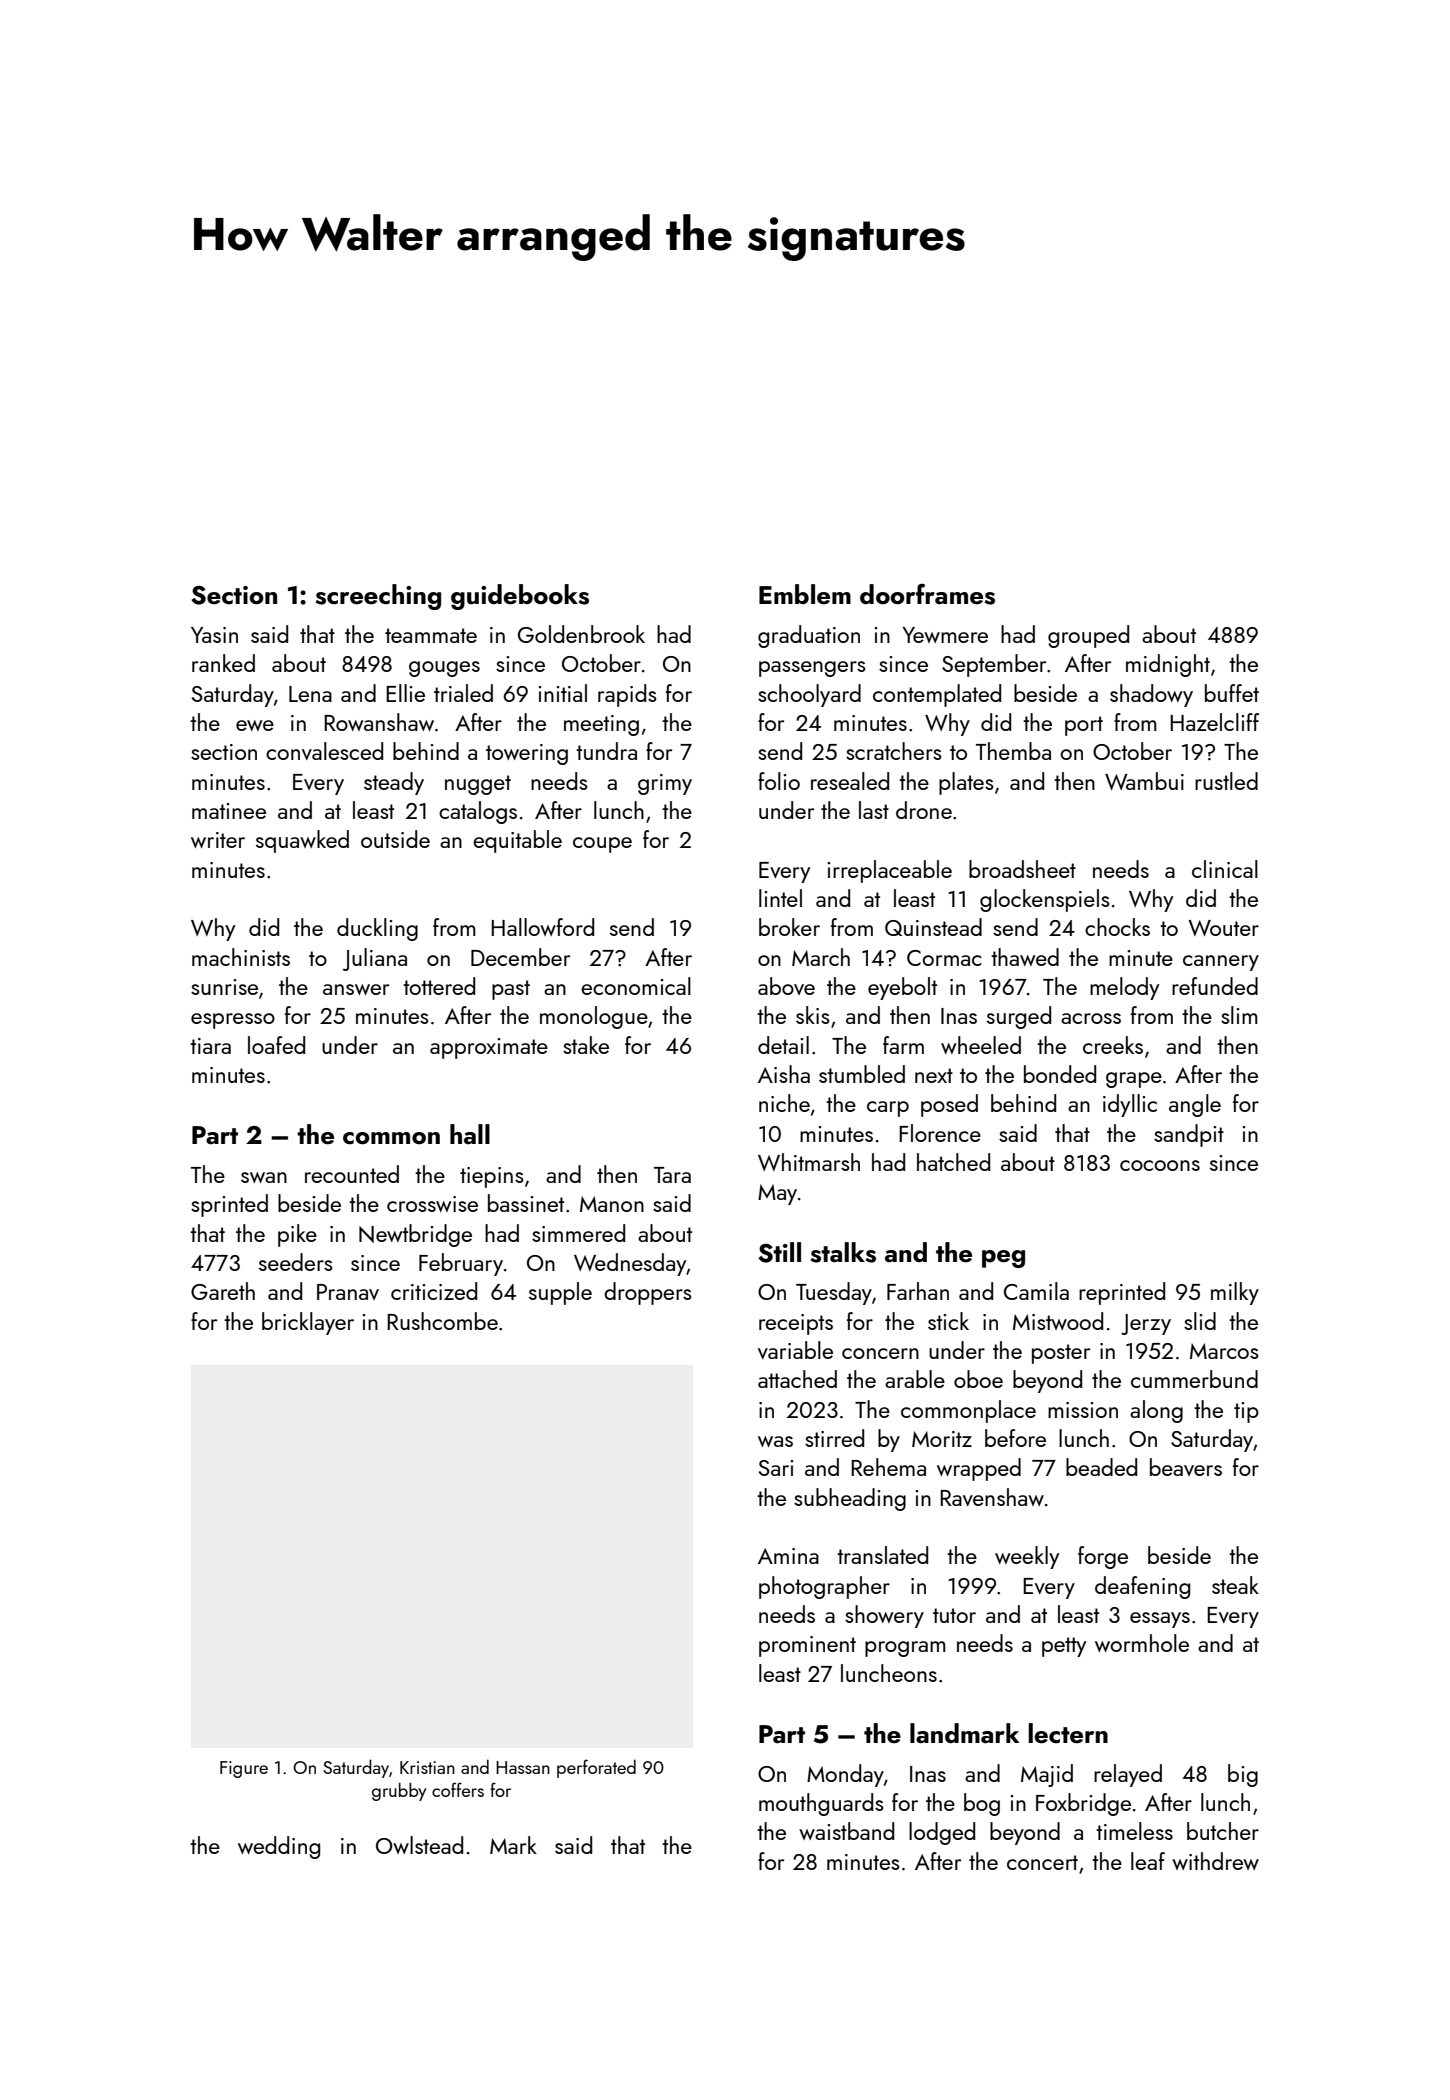  What do you see at coordinates (1160, 1165) in the document?
I see `cocoons` at bounding box center [1160, 1165].
